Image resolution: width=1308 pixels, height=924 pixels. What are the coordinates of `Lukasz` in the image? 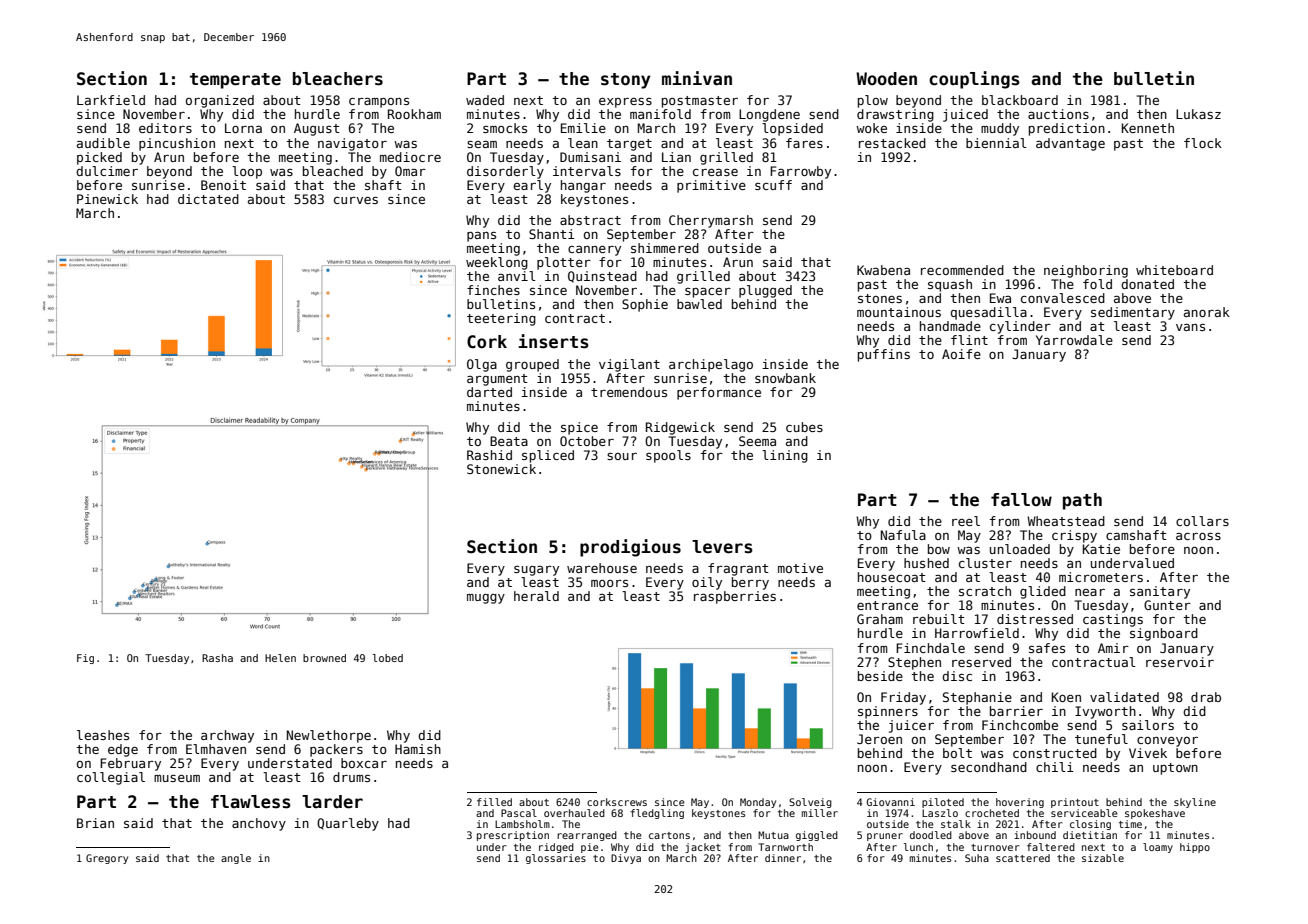 It's located at (1198, 114).
